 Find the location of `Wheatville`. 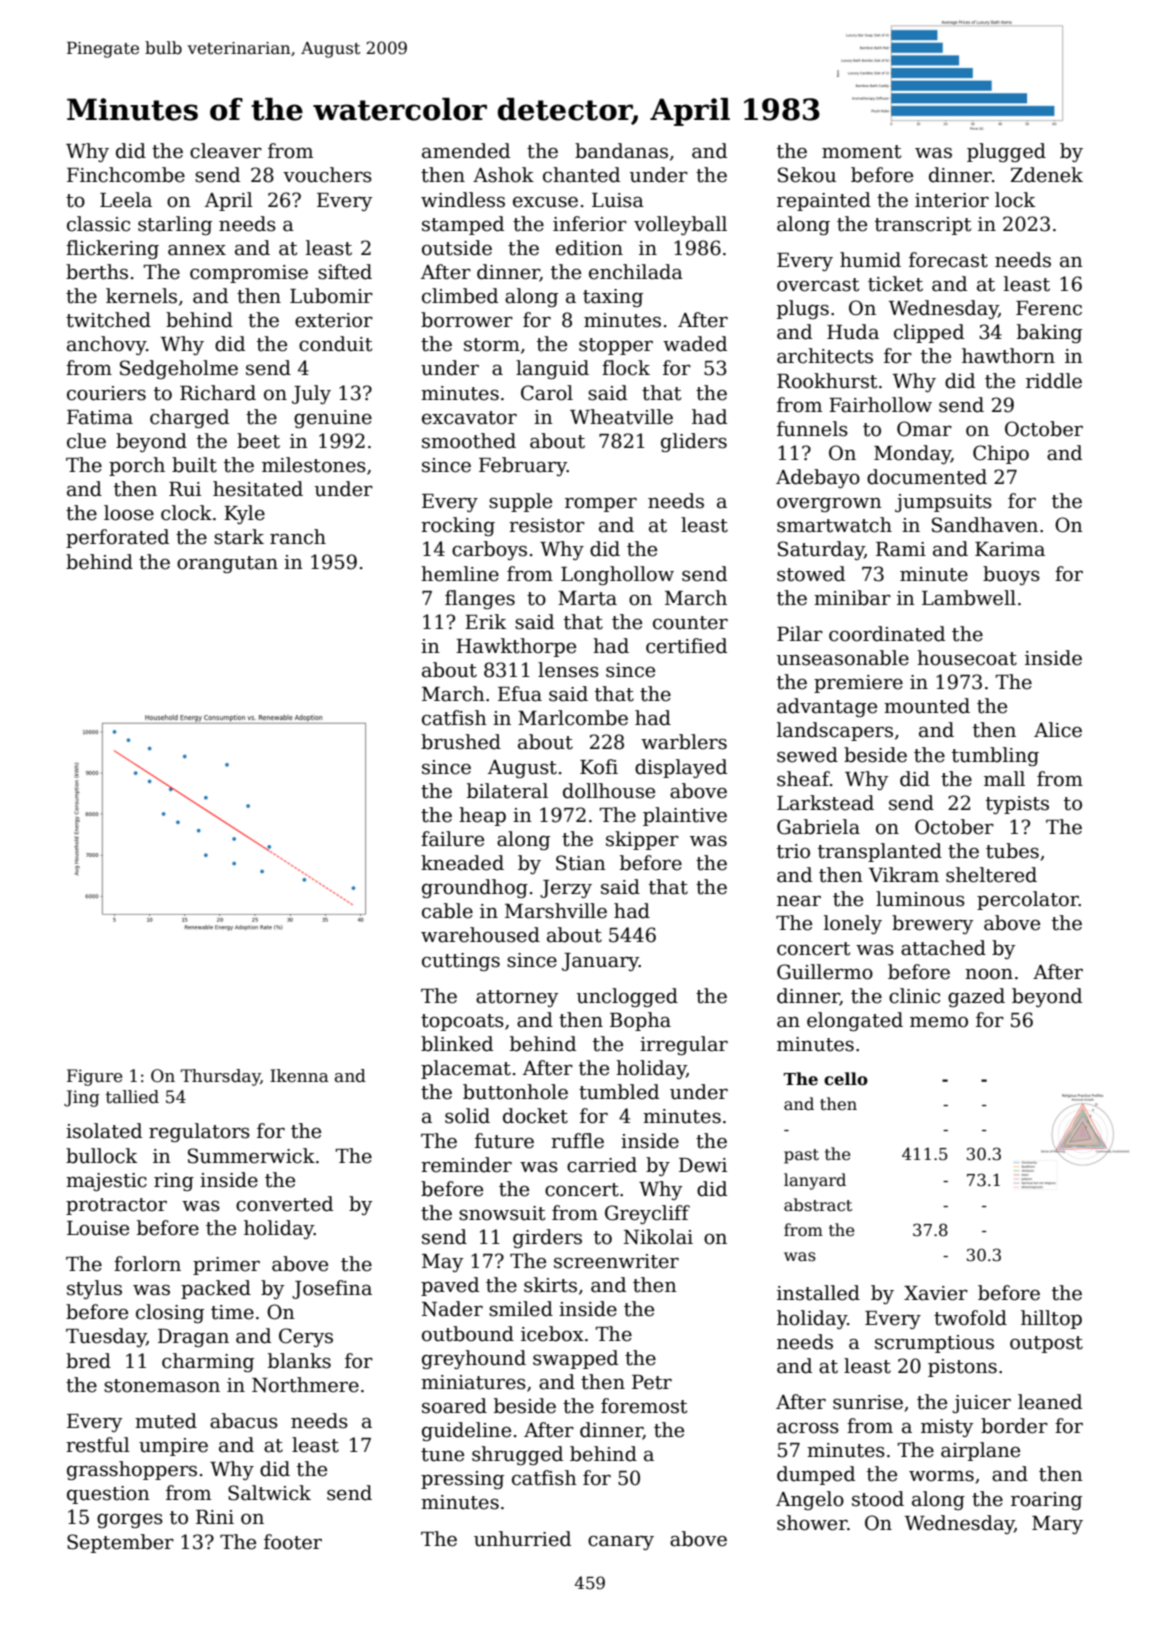

Wheatville is located at coordinates (621, 417).
